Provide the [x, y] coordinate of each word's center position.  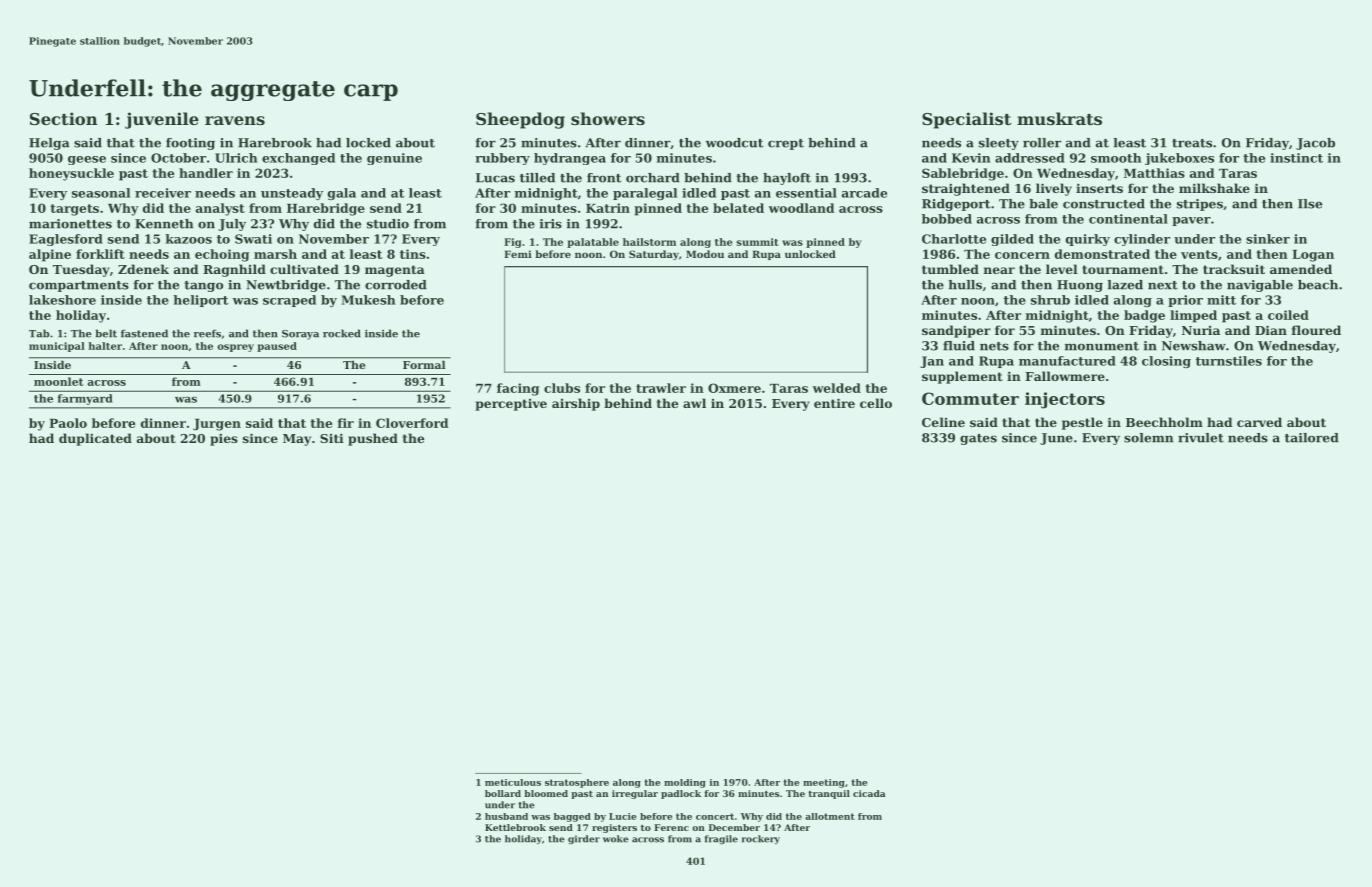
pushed [373, 439]
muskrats [1059, 118]
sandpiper [956, 331]
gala [342, 194]
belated [738, 208]
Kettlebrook [515, 827]
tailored [1312, 438]
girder [584, 840]
